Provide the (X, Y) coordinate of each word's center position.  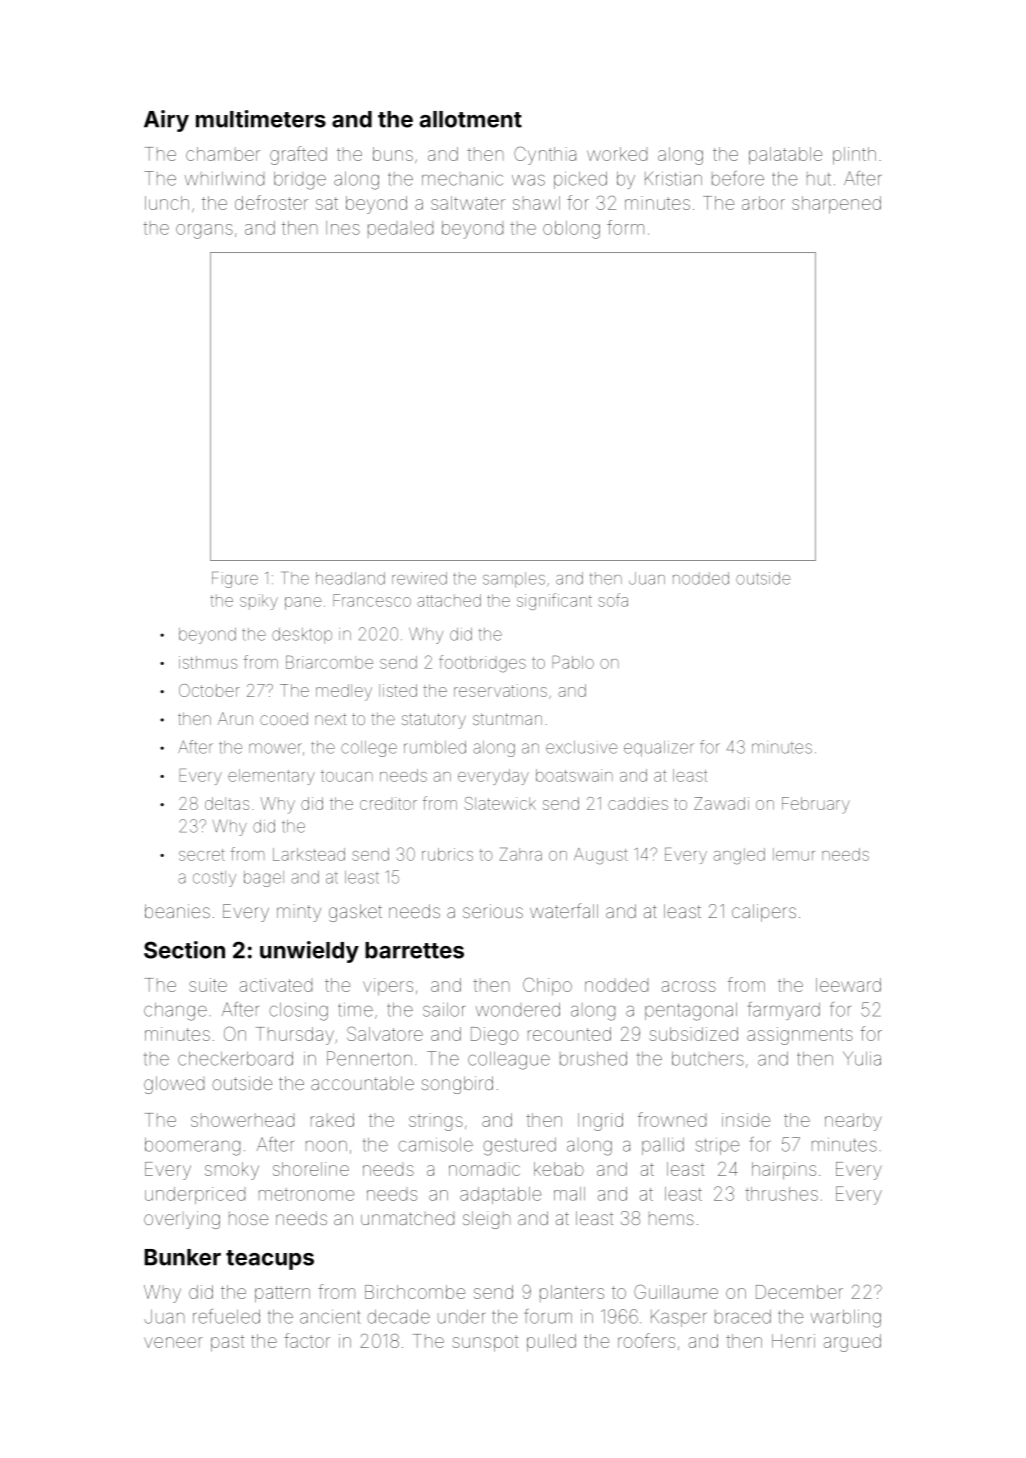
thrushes (781, 1194)
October (209, 690)
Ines (343, 228)
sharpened (836, 205)
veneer (173, 1342)
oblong (571, 230)
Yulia (862, 1058)
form (625, 227)
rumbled (435, 747)
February (816, 805)
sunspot (485, 1343)
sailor (444, 1009)
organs (204, 231)
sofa (613, 600)
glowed (174, 1085)
